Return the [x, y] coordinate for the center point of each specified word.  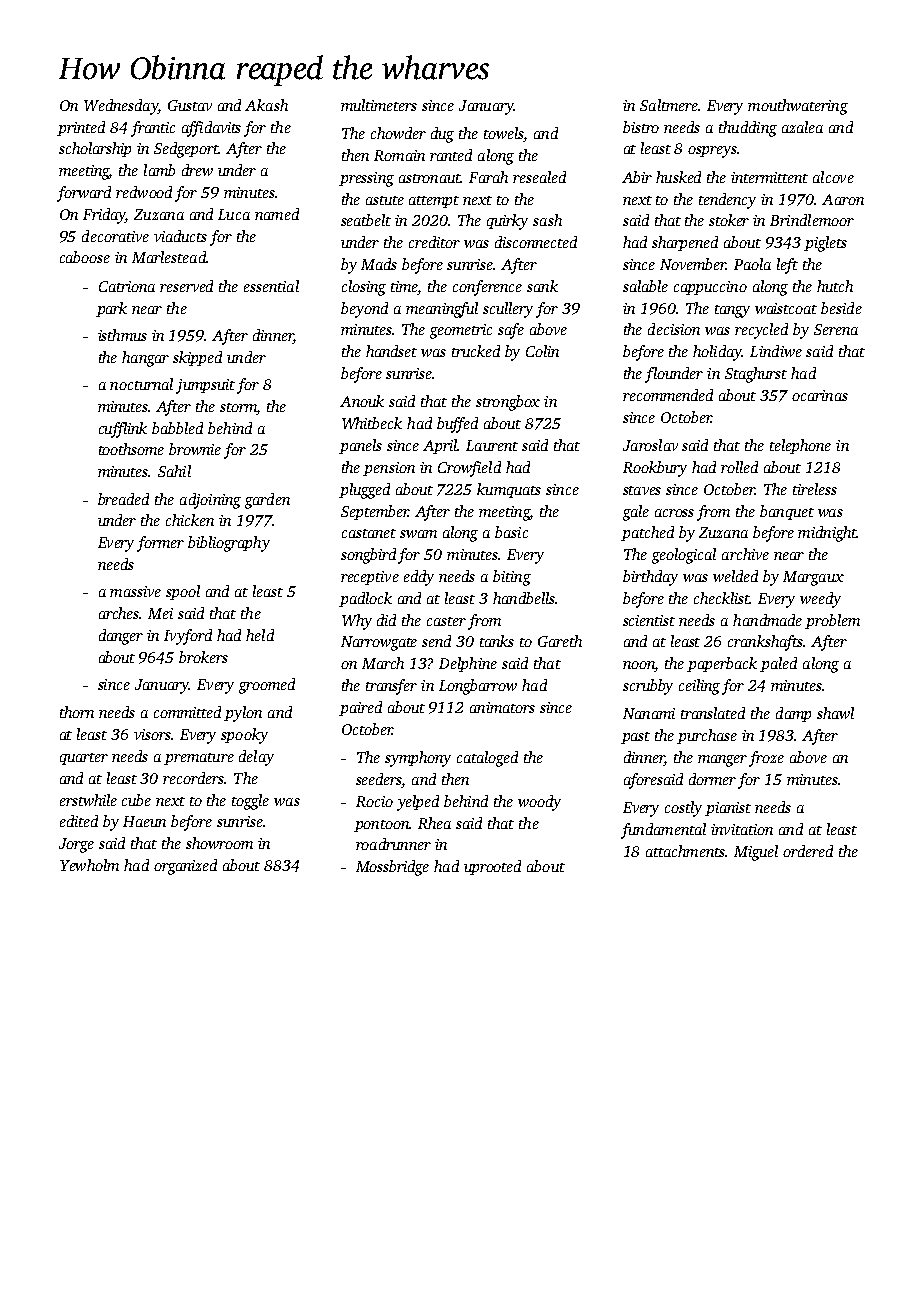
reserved [186, 286]
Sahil [174, 471]
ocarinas [820, 395]
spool [183, 592]
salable [645, 286]
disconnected [536, 242]
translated [713, 713]
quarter [84, 759]
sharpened [685, 243]
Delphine [468, 664]
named [277, 214]
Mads [379, 264]
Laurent [492, 445]
